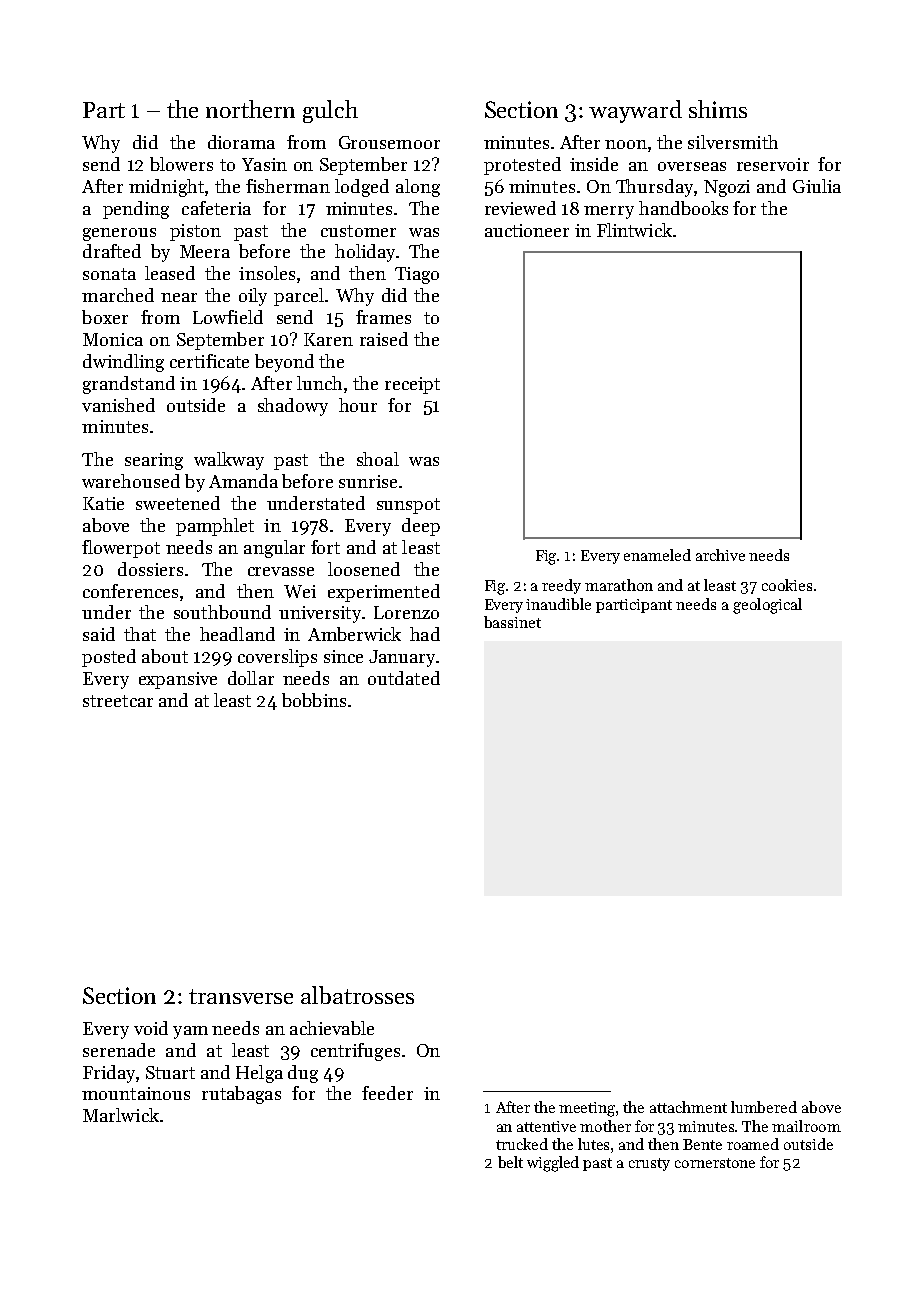 This page has width=924, height=1314. Describe the element at coordinates (121, 1115) in the page. I see `Marlwick` at that location.
